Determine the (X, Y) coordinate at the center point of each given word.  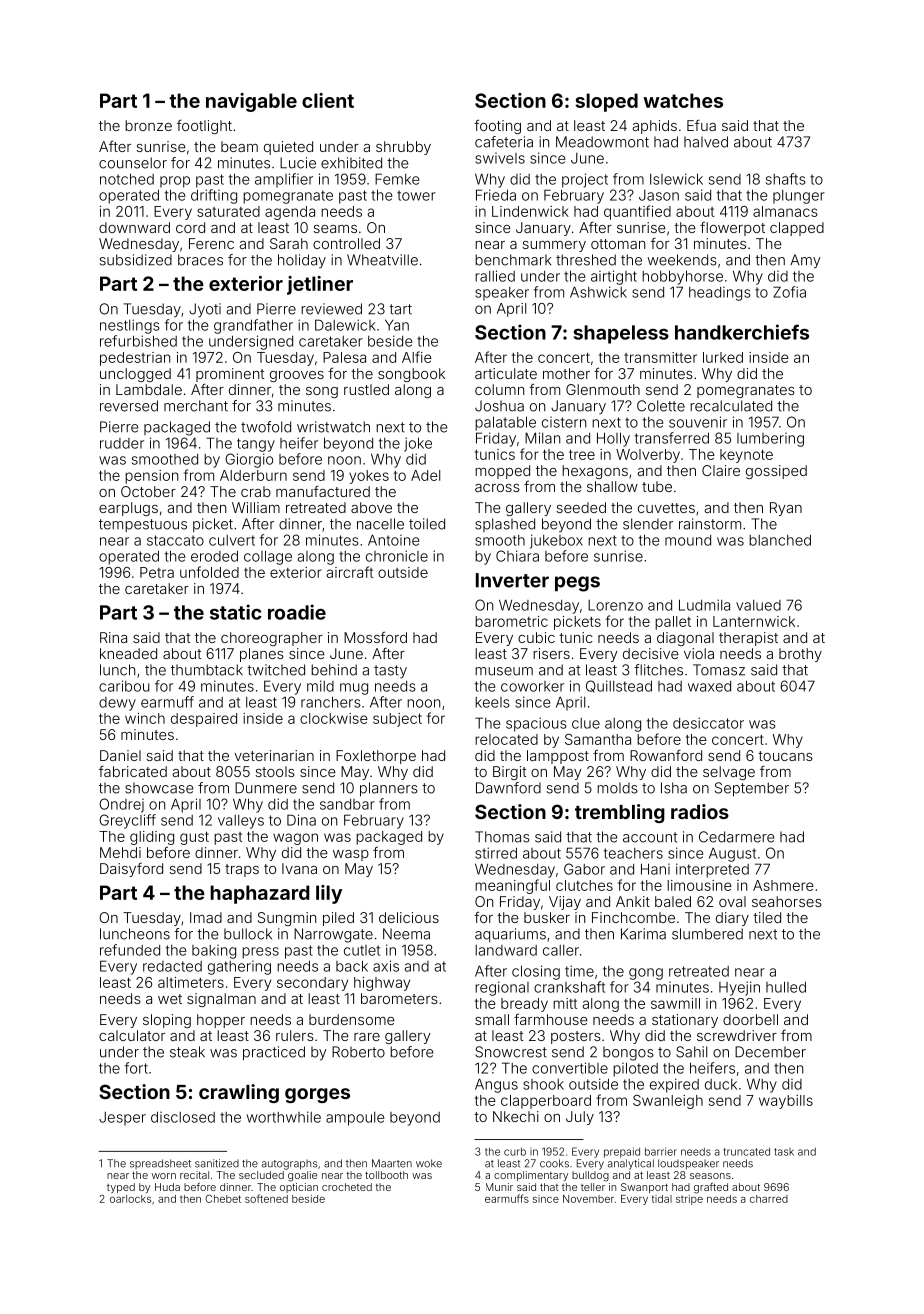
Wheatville (382, 260)
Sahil (691, 1052)
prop (175, 182)
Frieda (496, 195)
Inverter (512, 580)
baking (214, 952)
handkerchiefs (742, 332)
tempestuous (143, 525)
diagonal (685, 639)
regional (502, 988)
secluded (261, 1175)
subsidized (136, 260)
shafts (786, 179)
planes (262, 655)
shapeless (621, 334)
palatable (505, 423)
